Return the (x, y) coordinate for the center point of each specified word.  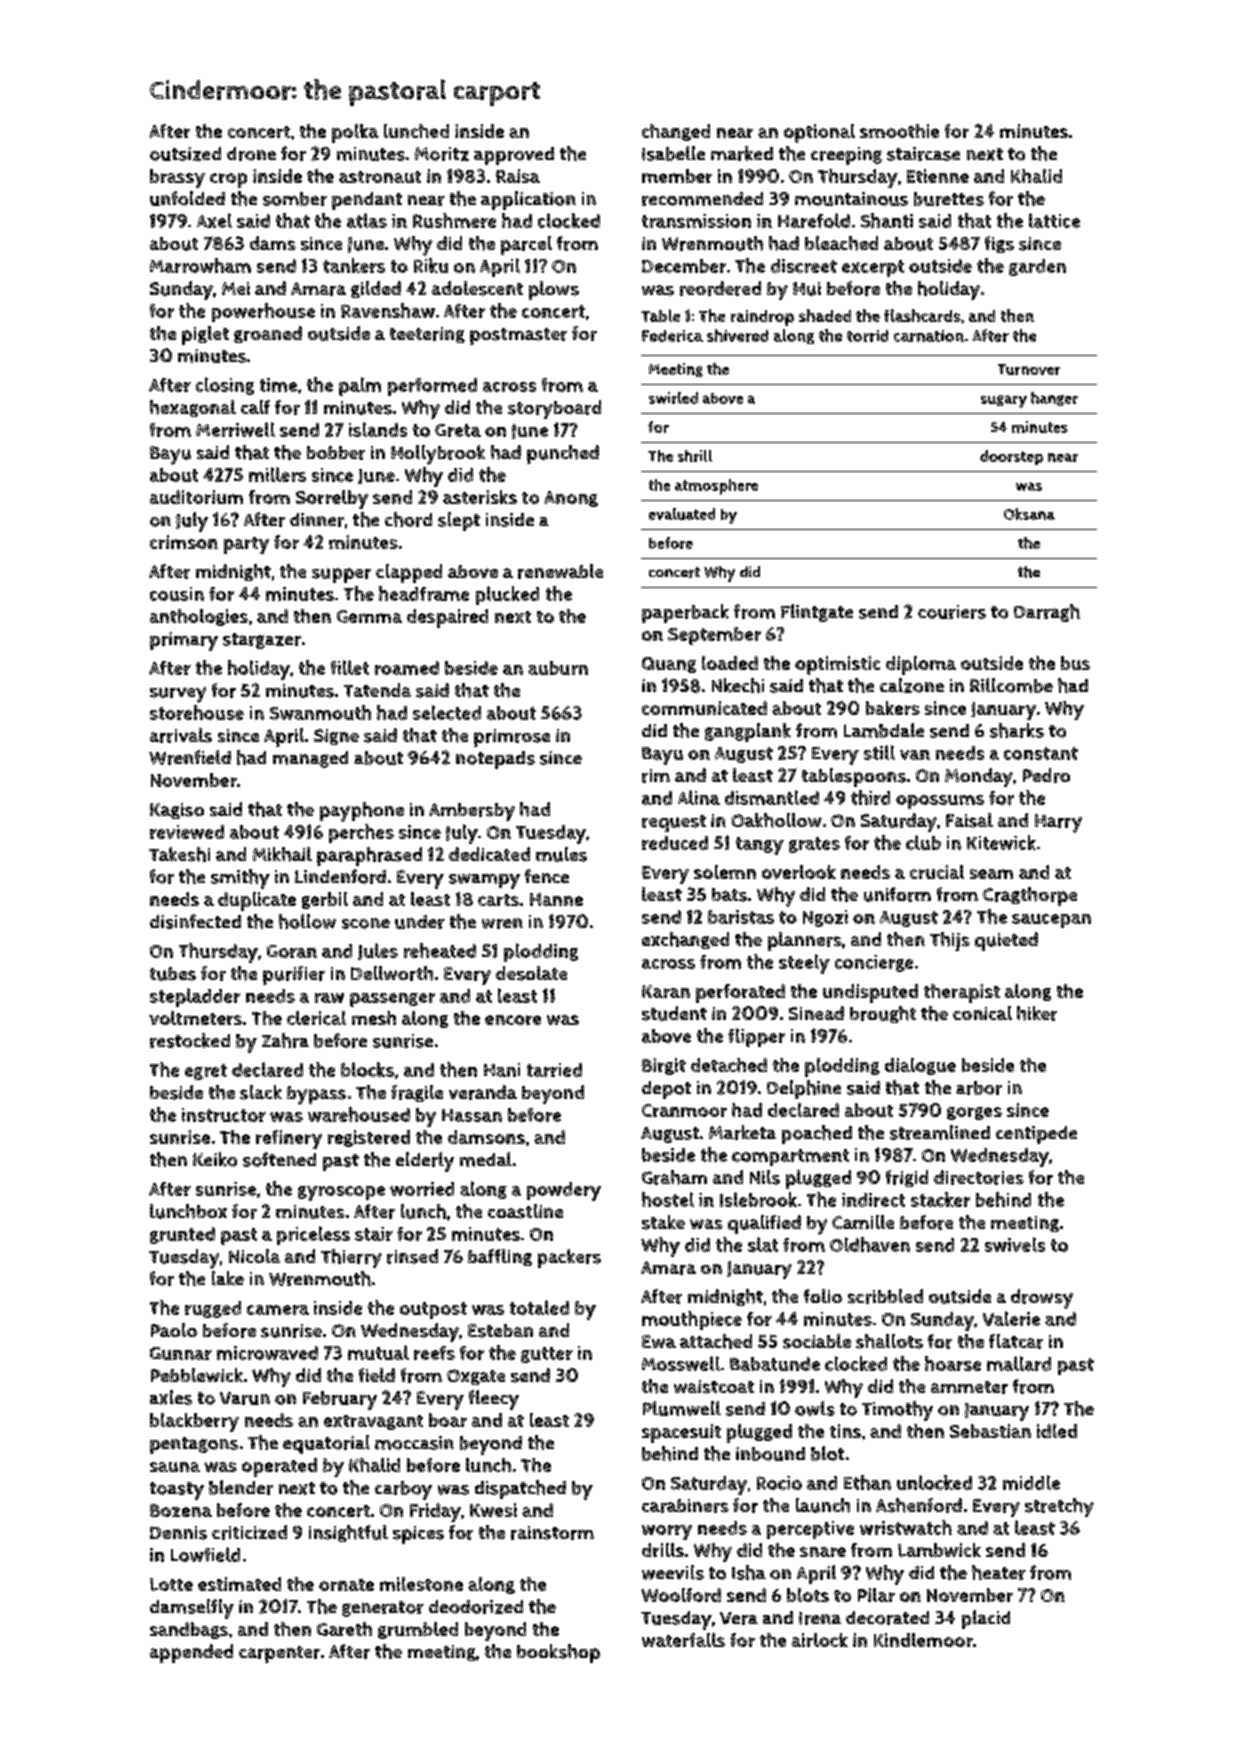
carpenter (279, 1654)
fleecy (494, 1400)
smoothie (899, 131)
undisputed (870, 993)
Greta (458, 430)
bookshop (558, 1653)
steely (804, 964)
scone (366, 923)
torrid (868, 336)
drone (251, 154)
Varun (245, 1398)
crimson (184, 542)
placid (986, 1619)
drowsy (1042, 1299)
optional (819, 133)
